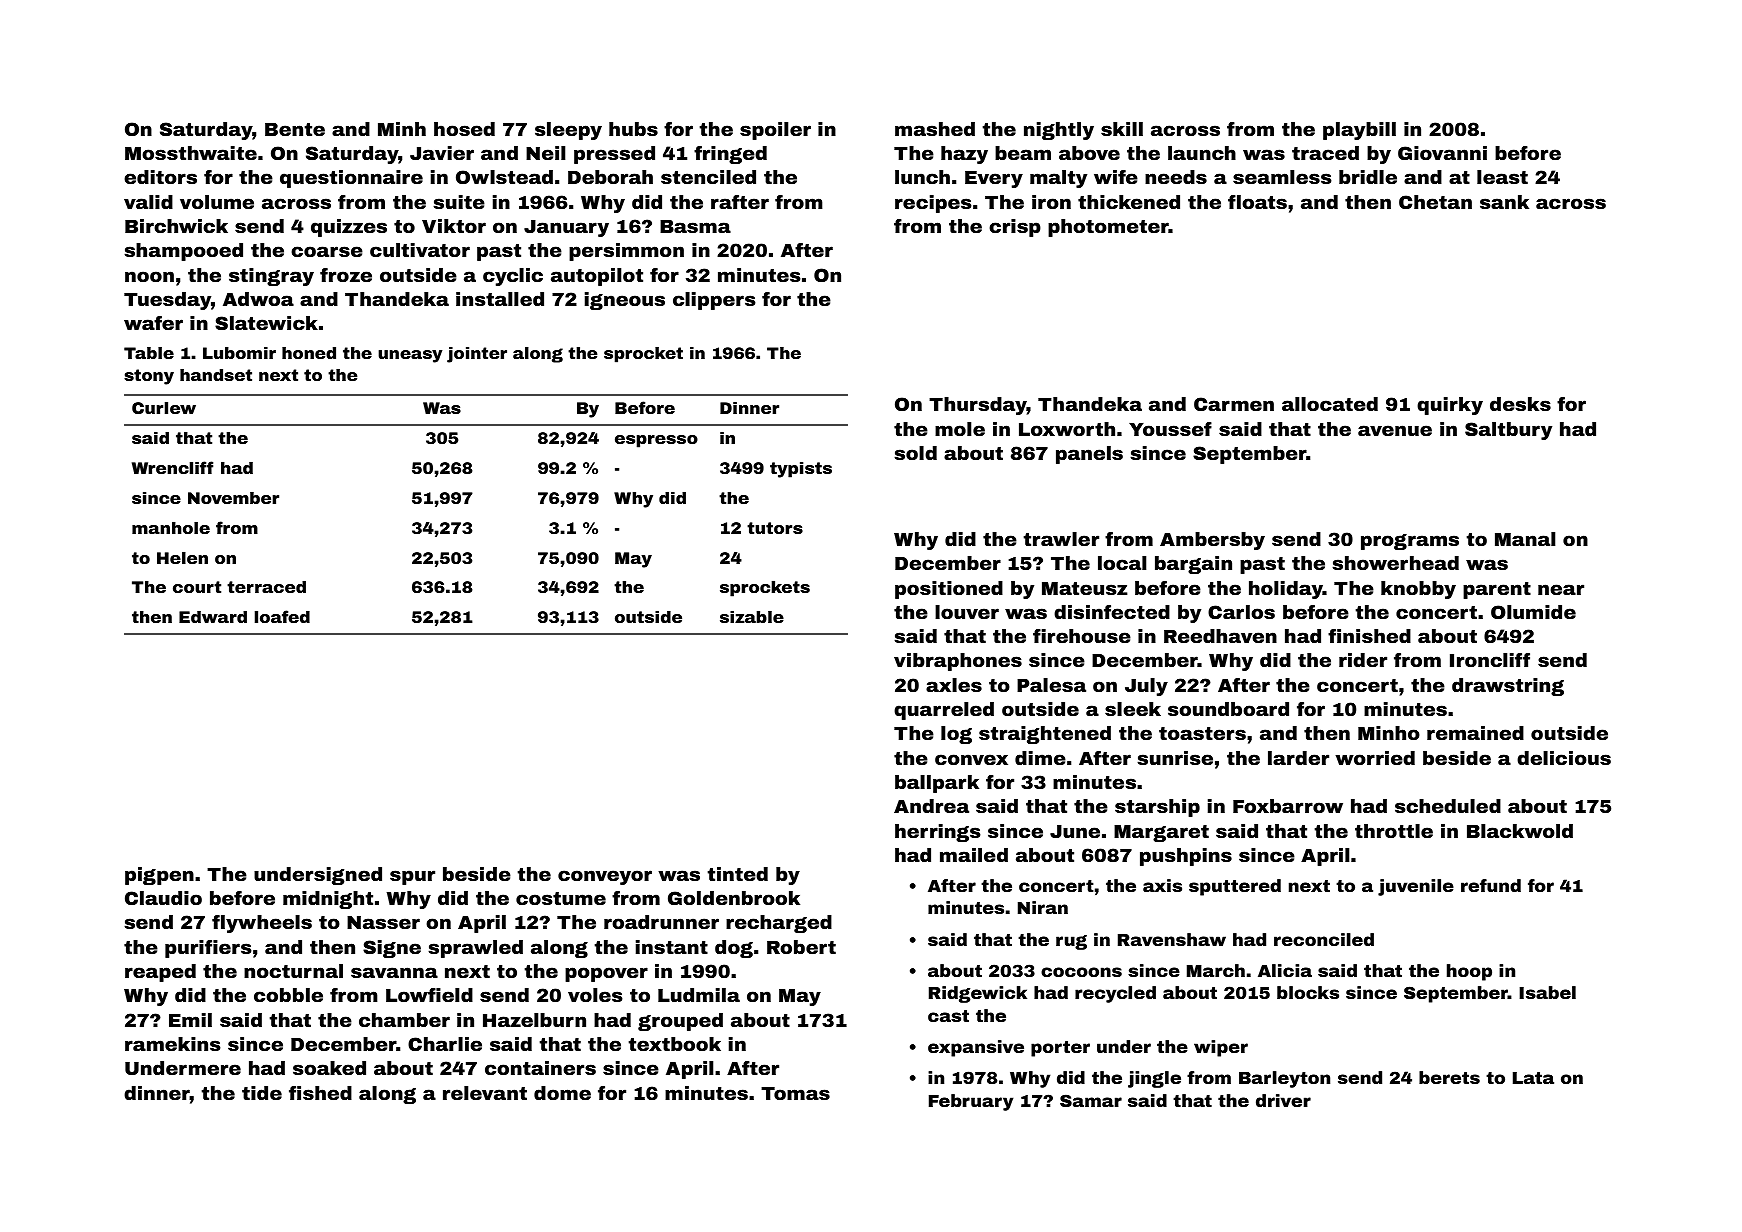 This image has width=1742, height=1232. Describe the element at coordinates (699, 995) in the image. I see `Ludmila` at that location.
